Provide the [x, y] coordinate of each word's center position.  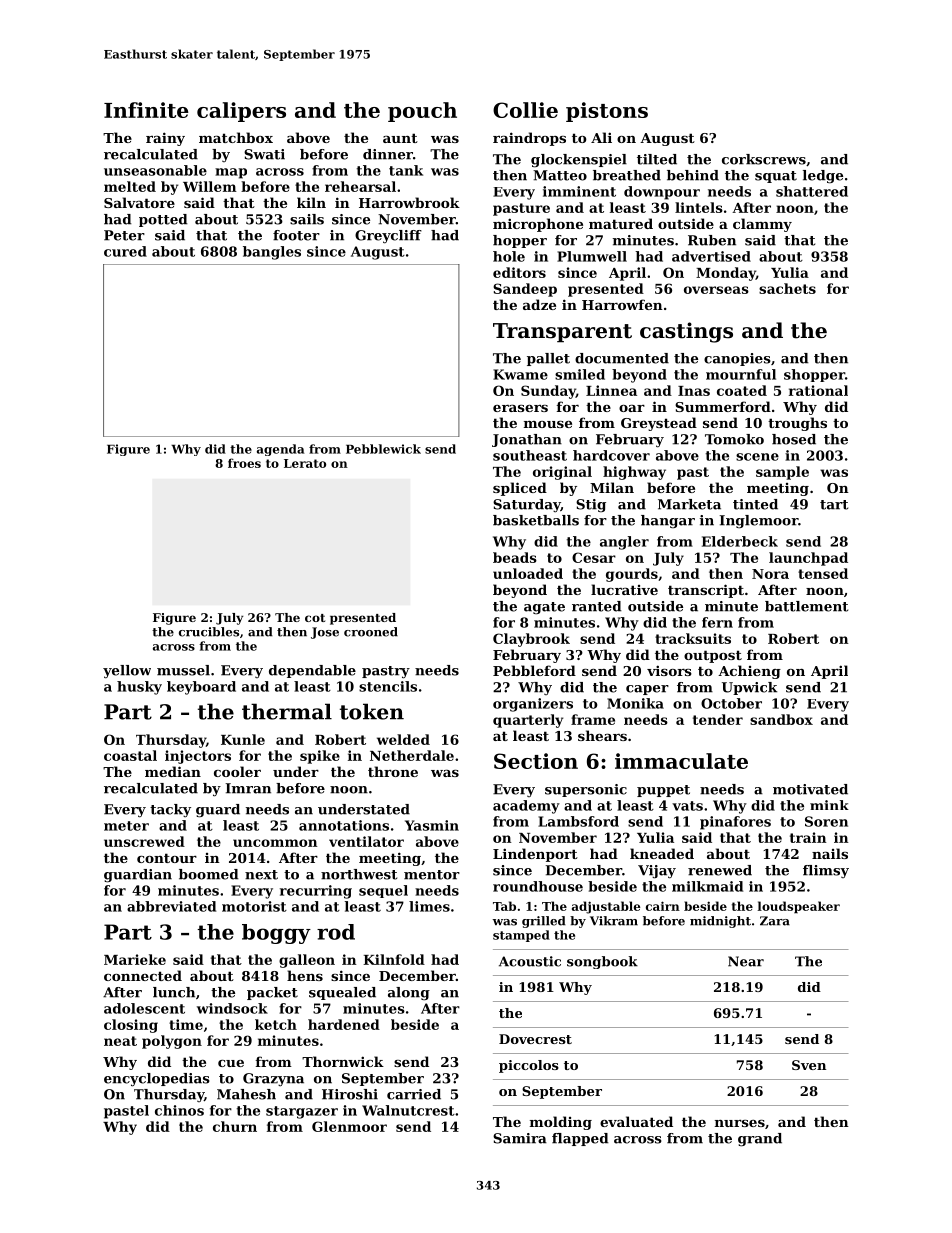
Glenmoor [349, 1126]
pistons [607, 112]
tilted [657, 159]
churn [235, 1126]
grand [760, 1140]
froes [244, 463]
